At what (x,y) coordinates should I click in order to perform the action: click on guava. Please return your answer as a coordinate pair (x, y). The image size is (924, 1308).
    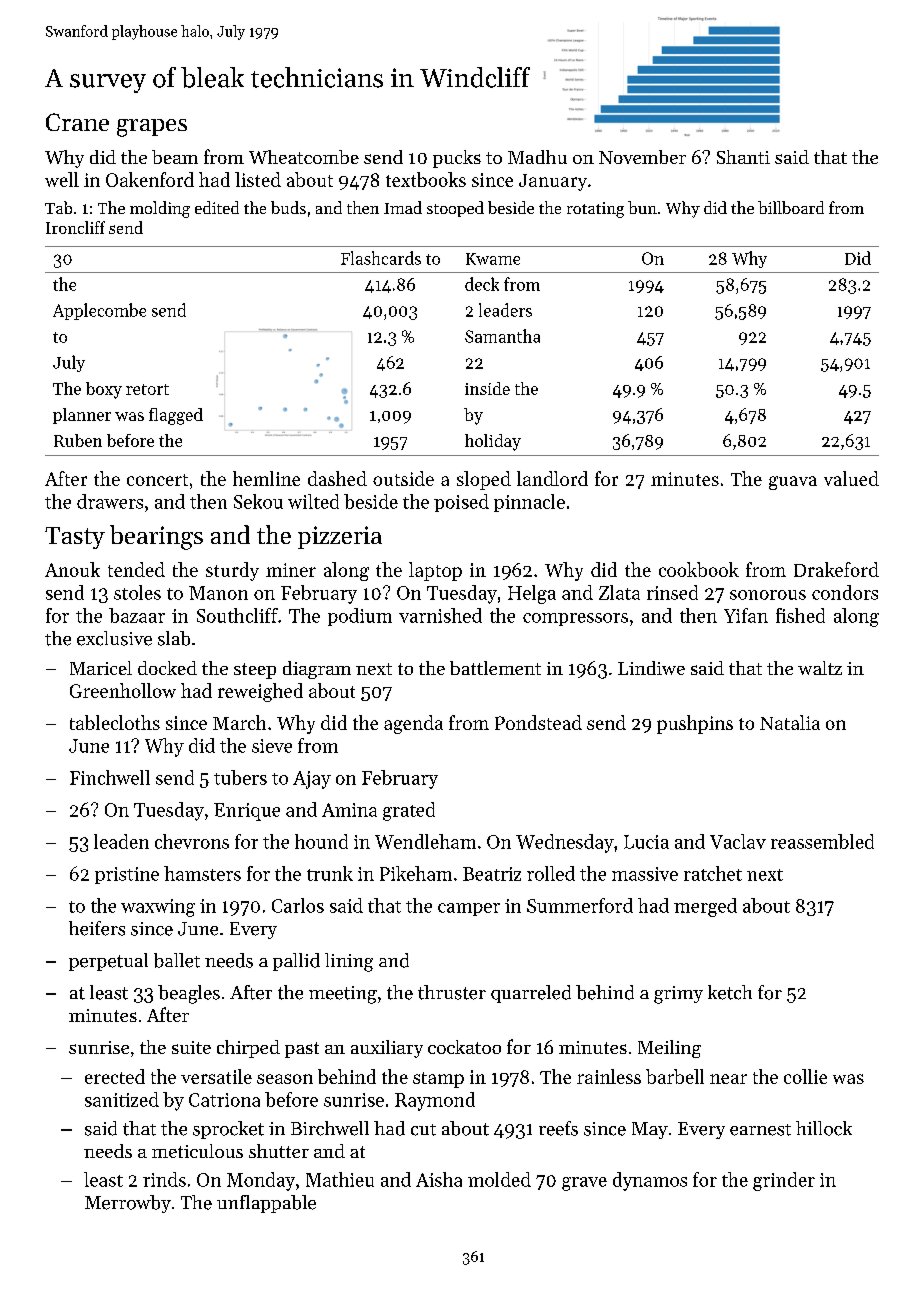
    Looking at the image, I should click on (793, 483).
